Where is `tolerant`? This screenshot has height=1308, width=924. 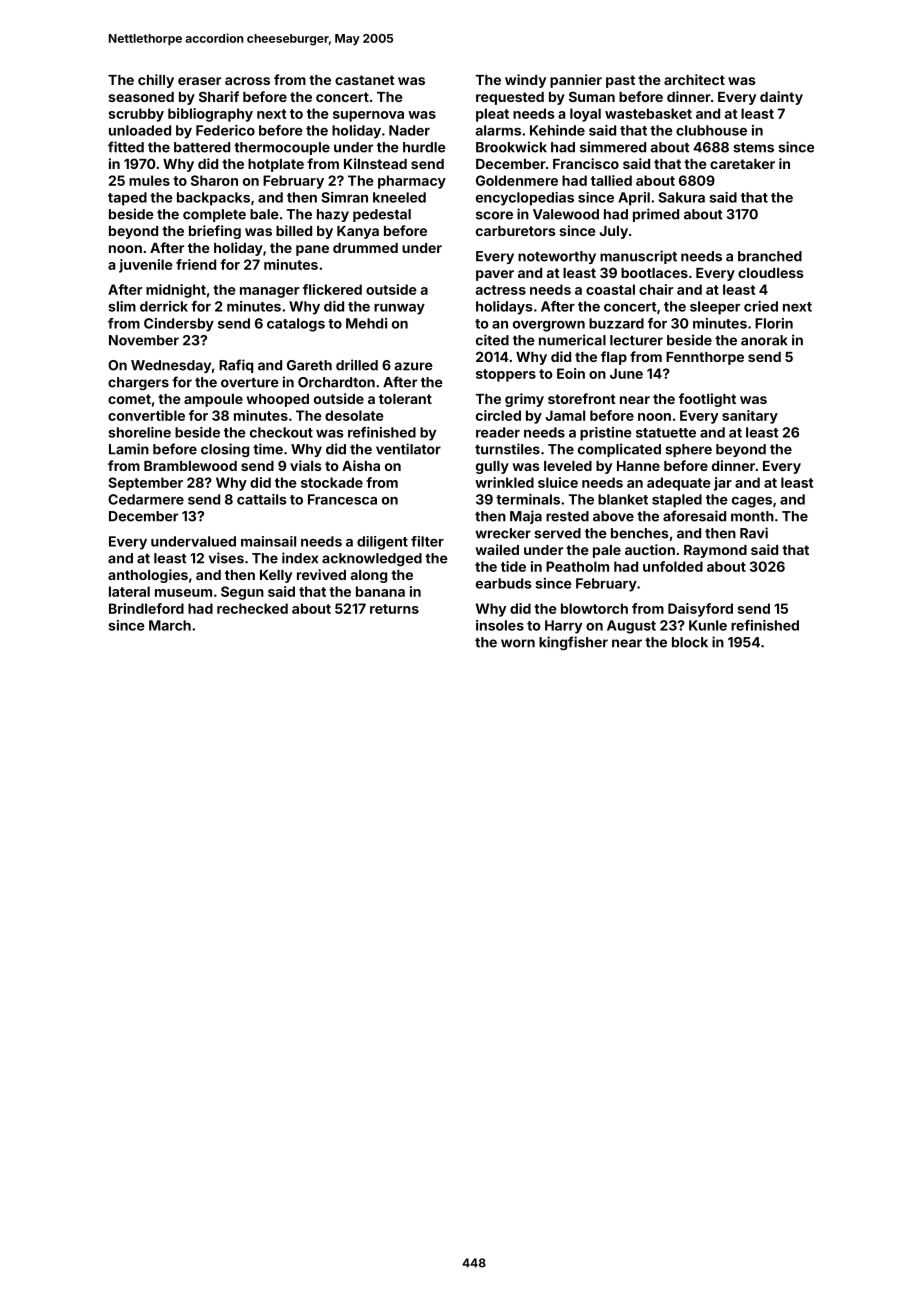
tolerant is located at coordinates (405, 399).
